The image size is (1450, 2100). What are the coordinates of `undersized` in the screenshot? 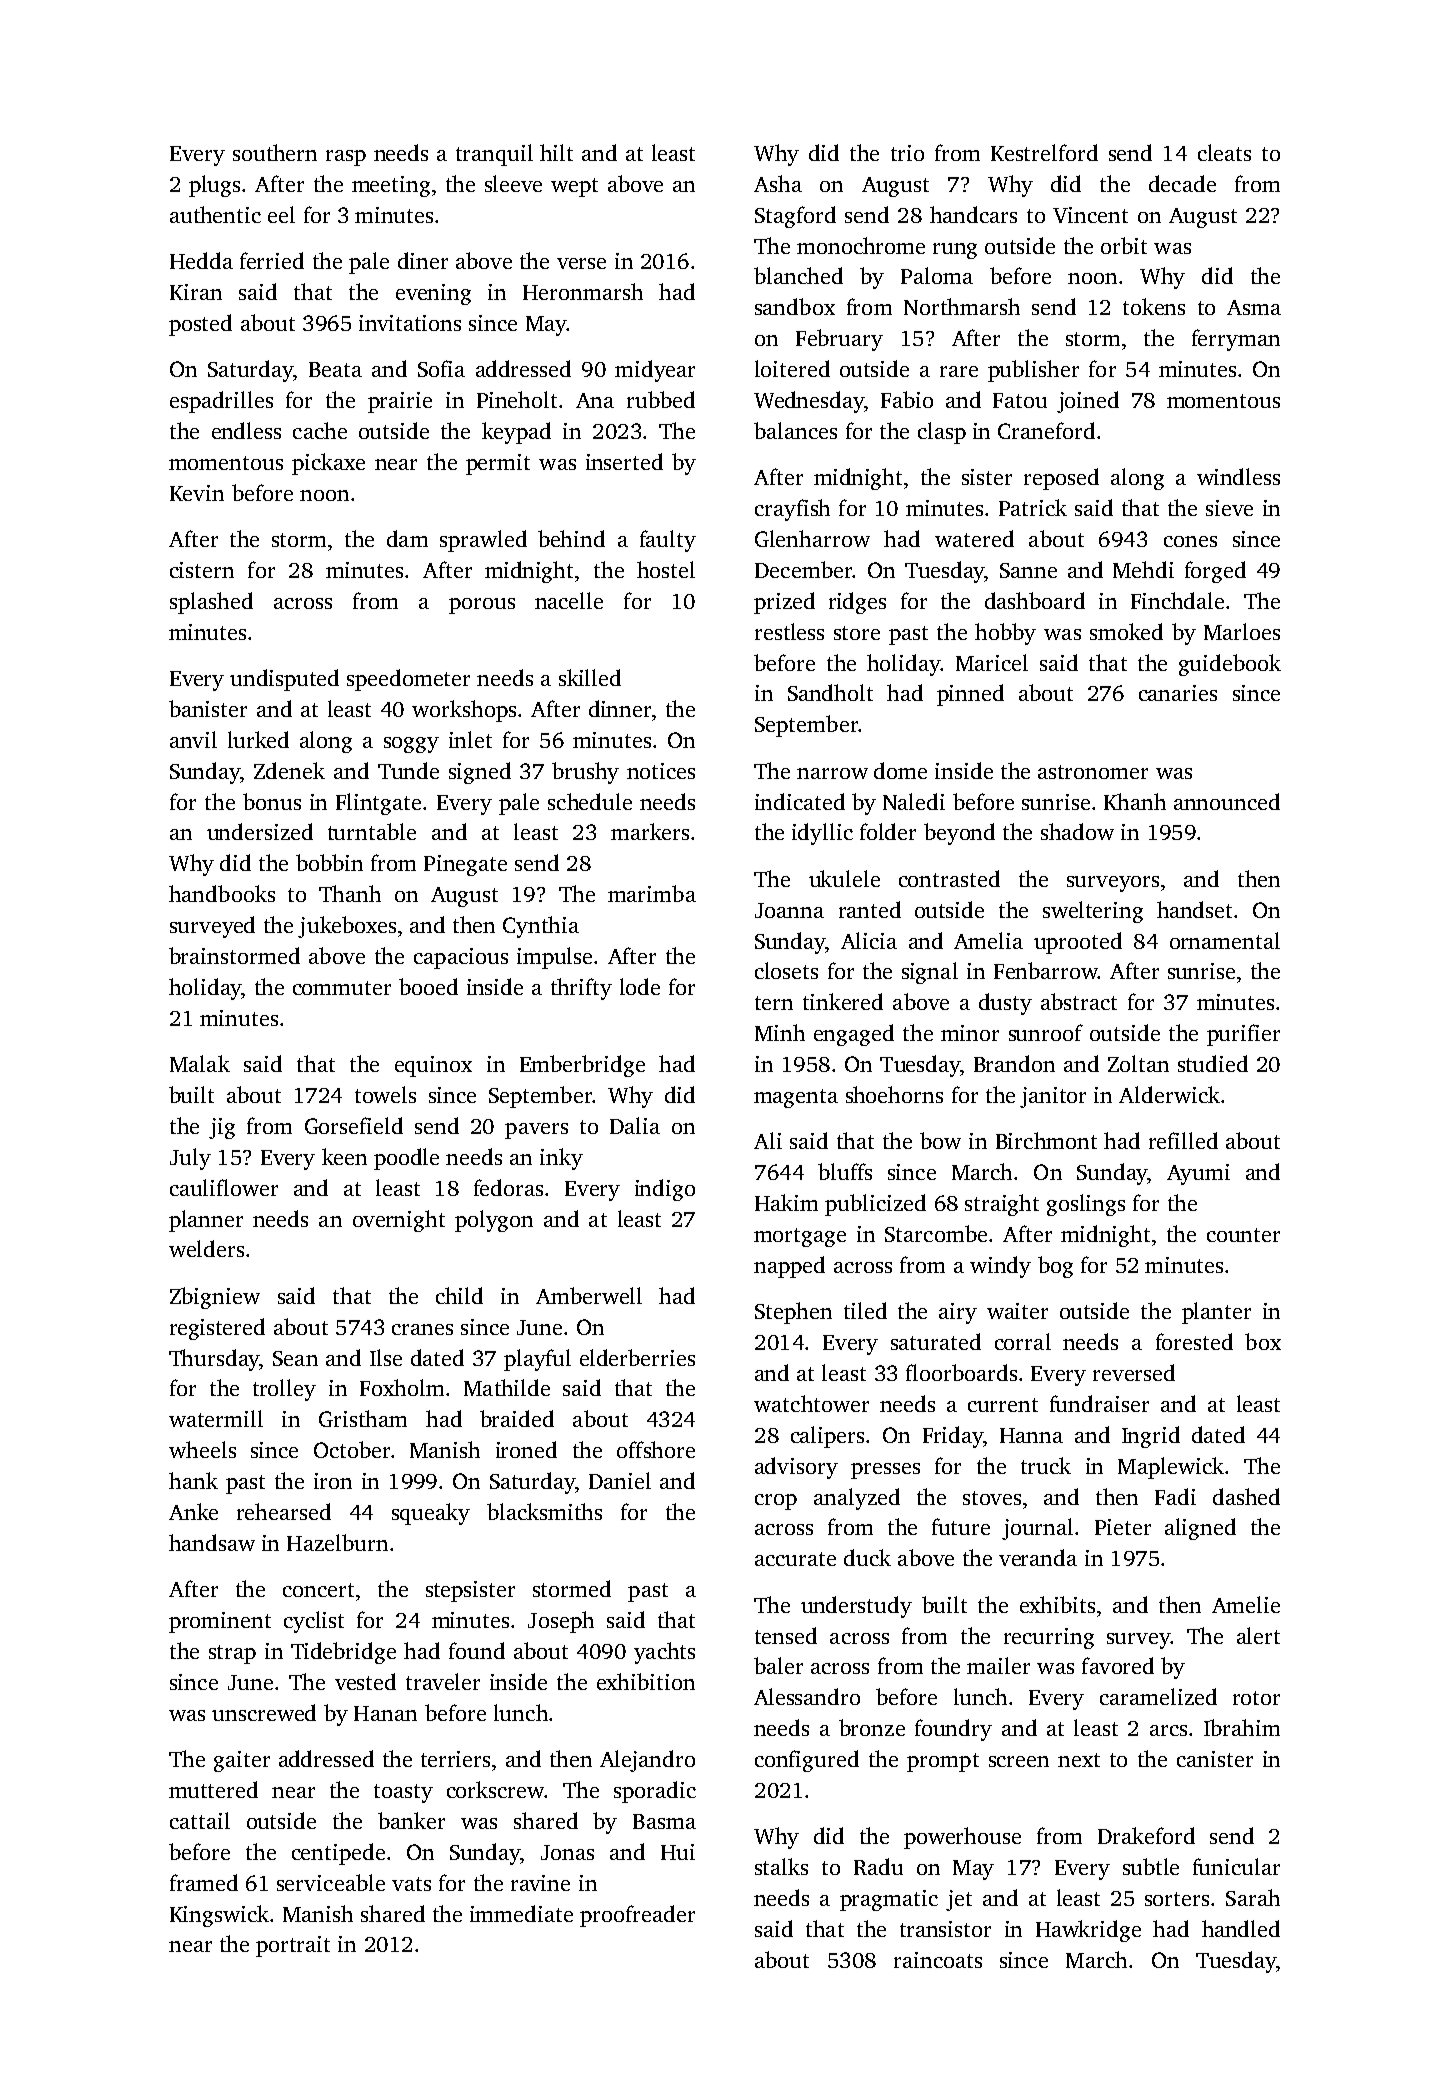 It's located at (260, 831).
